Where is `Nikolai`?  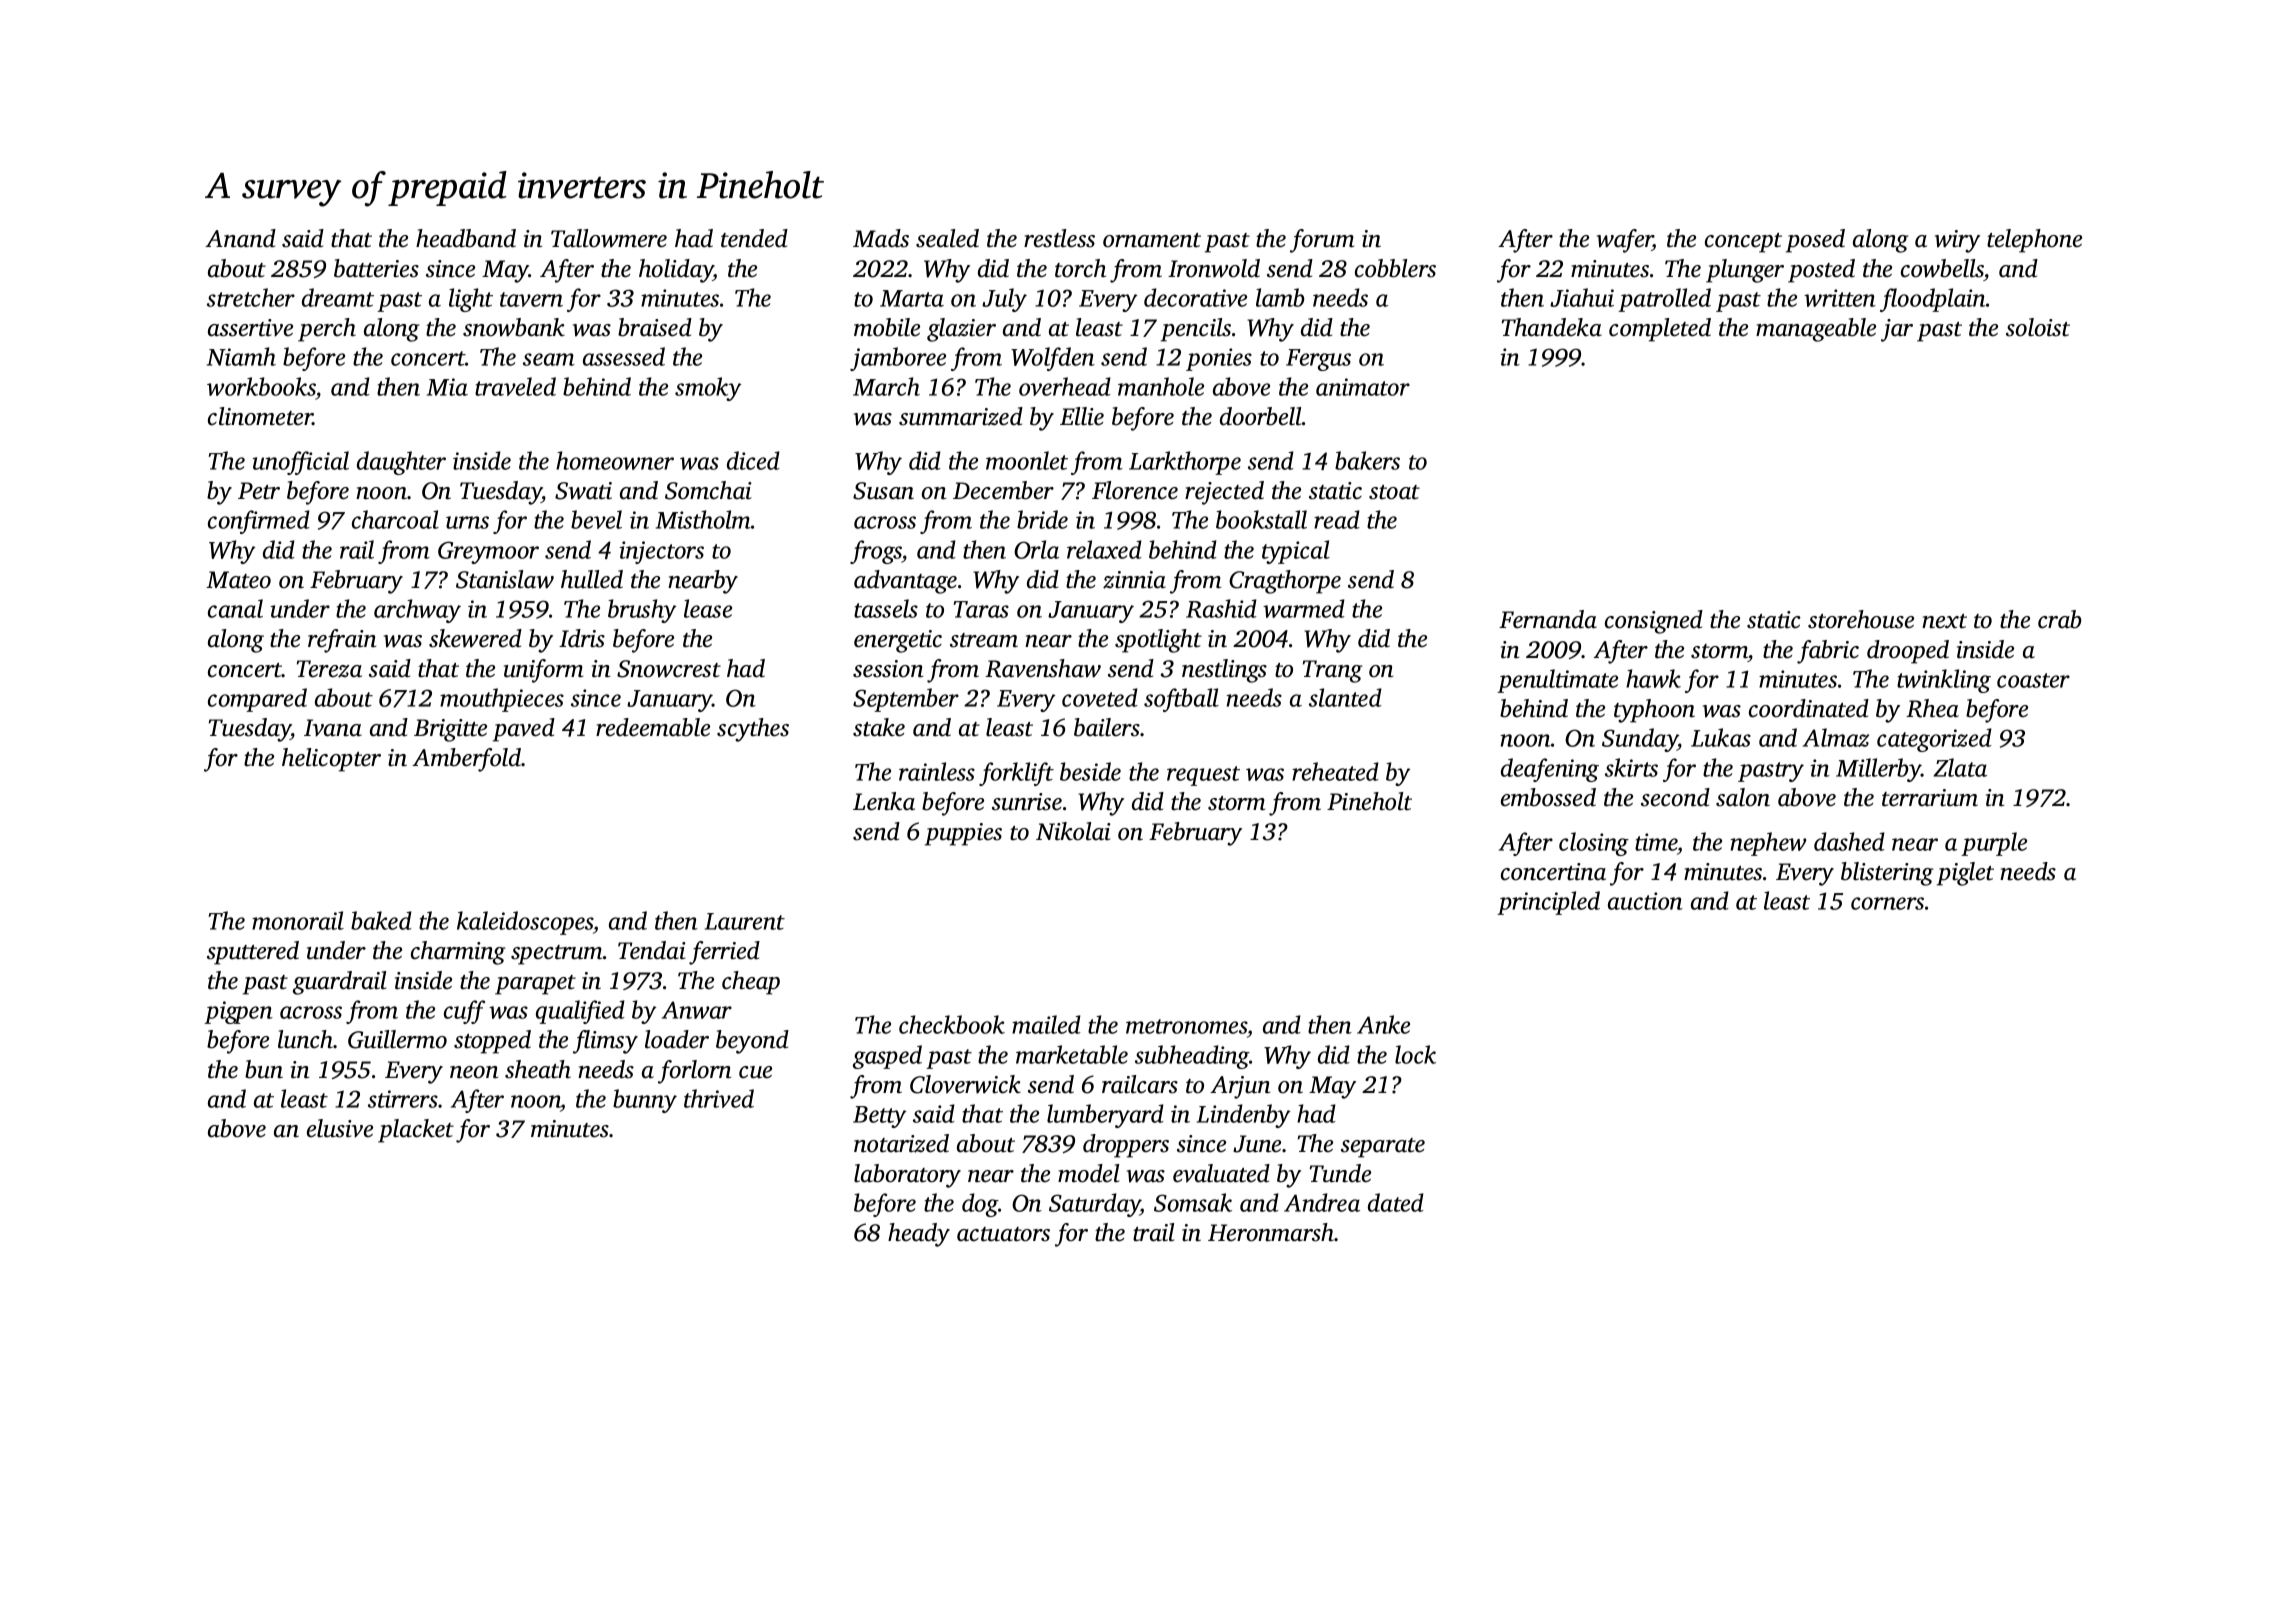 Nikolai is located at coordinates (1073, 831).
